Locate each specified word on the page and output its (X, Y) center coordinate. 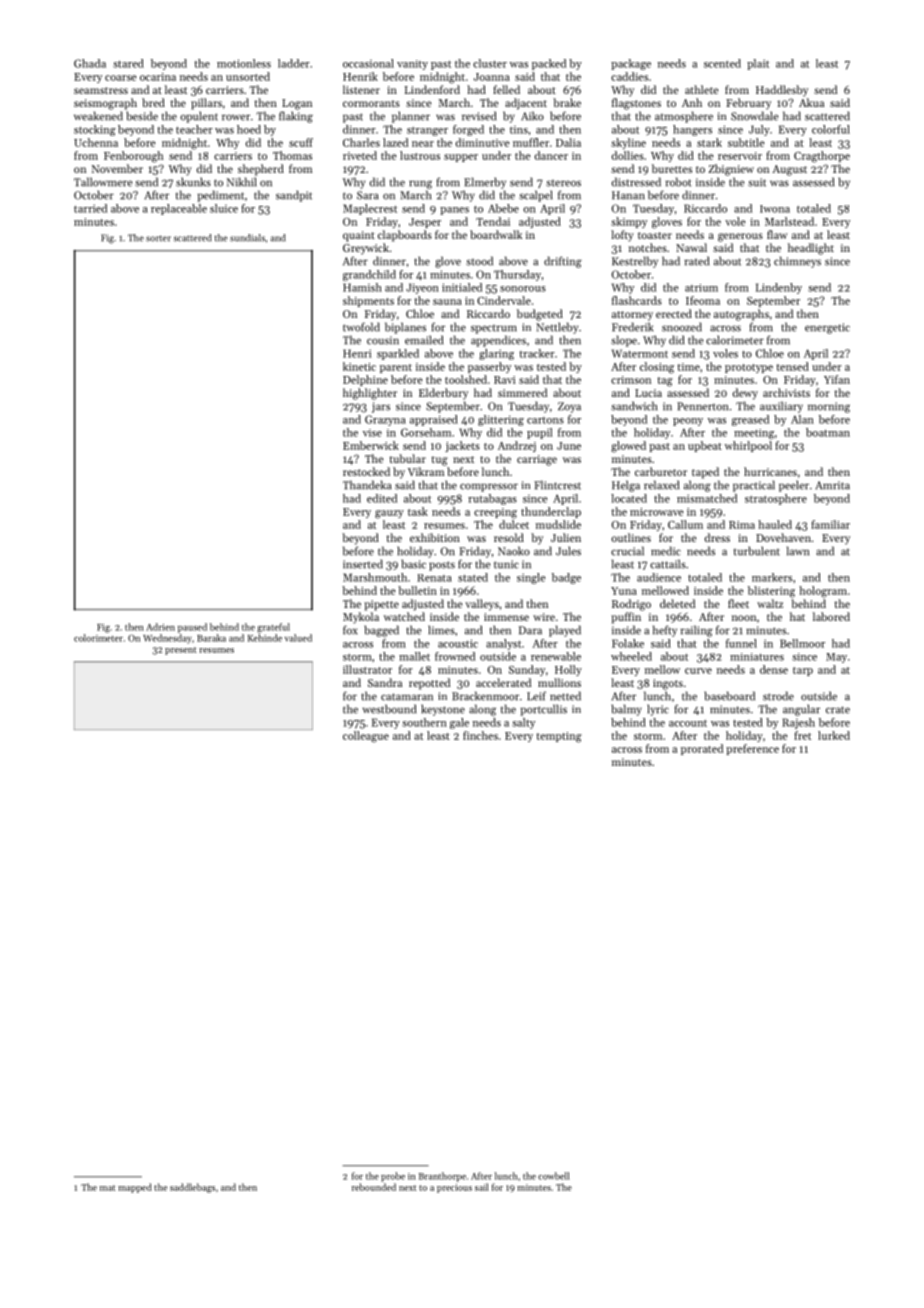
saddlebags (192, 1188)
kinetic (359, 366)
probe (393, 1177)
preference (752, 749)
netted (565, 696)
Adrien (160, 627)
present (181, 651)
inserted (363, 564)
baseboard (729, 696)
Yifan (837, 379)
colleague (366, 737)
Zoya (569, 407)
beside (142, 116)
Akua (811, 102)
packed (549, 64)
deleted (677, 603)
